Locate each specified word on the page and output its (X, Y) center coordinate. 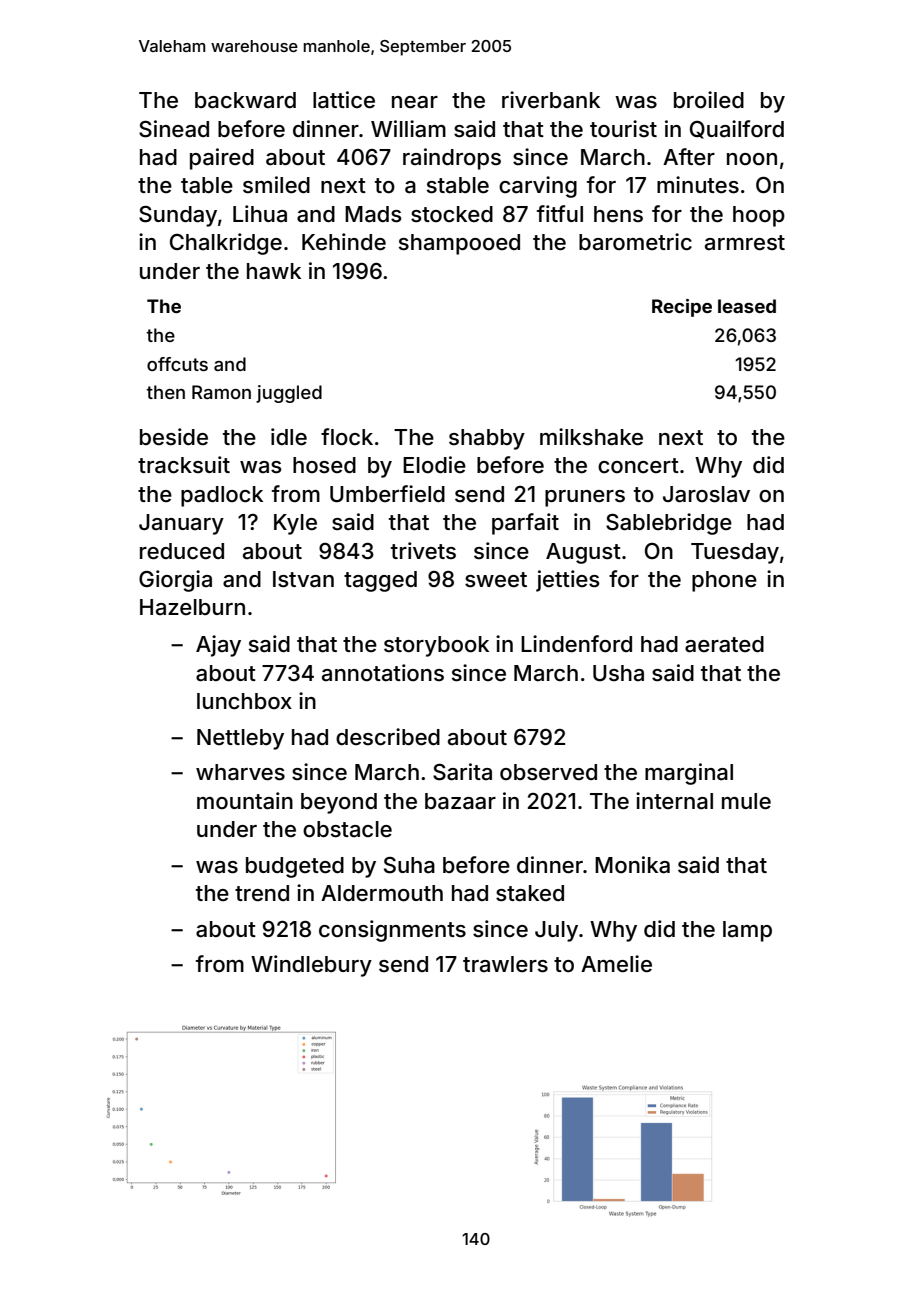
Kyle (295, 524)
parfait (525, 524)
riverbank (551, 100)
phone (724, 581)
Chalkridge (226, 244)
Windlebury (311, 966)
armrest (745, 243)
